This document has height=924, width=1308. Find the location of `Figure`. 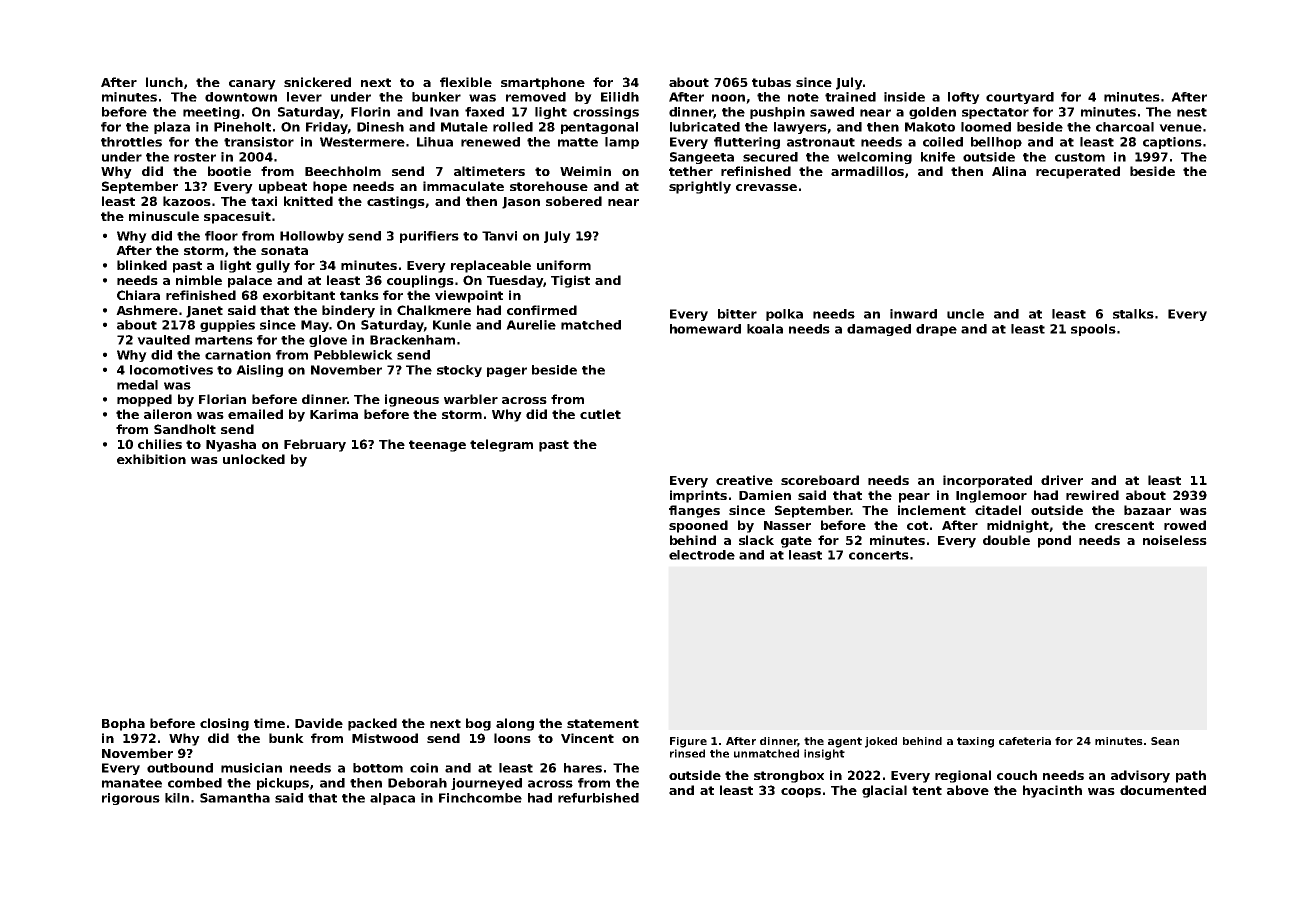

Figure is located at coordinates (688, 742).
